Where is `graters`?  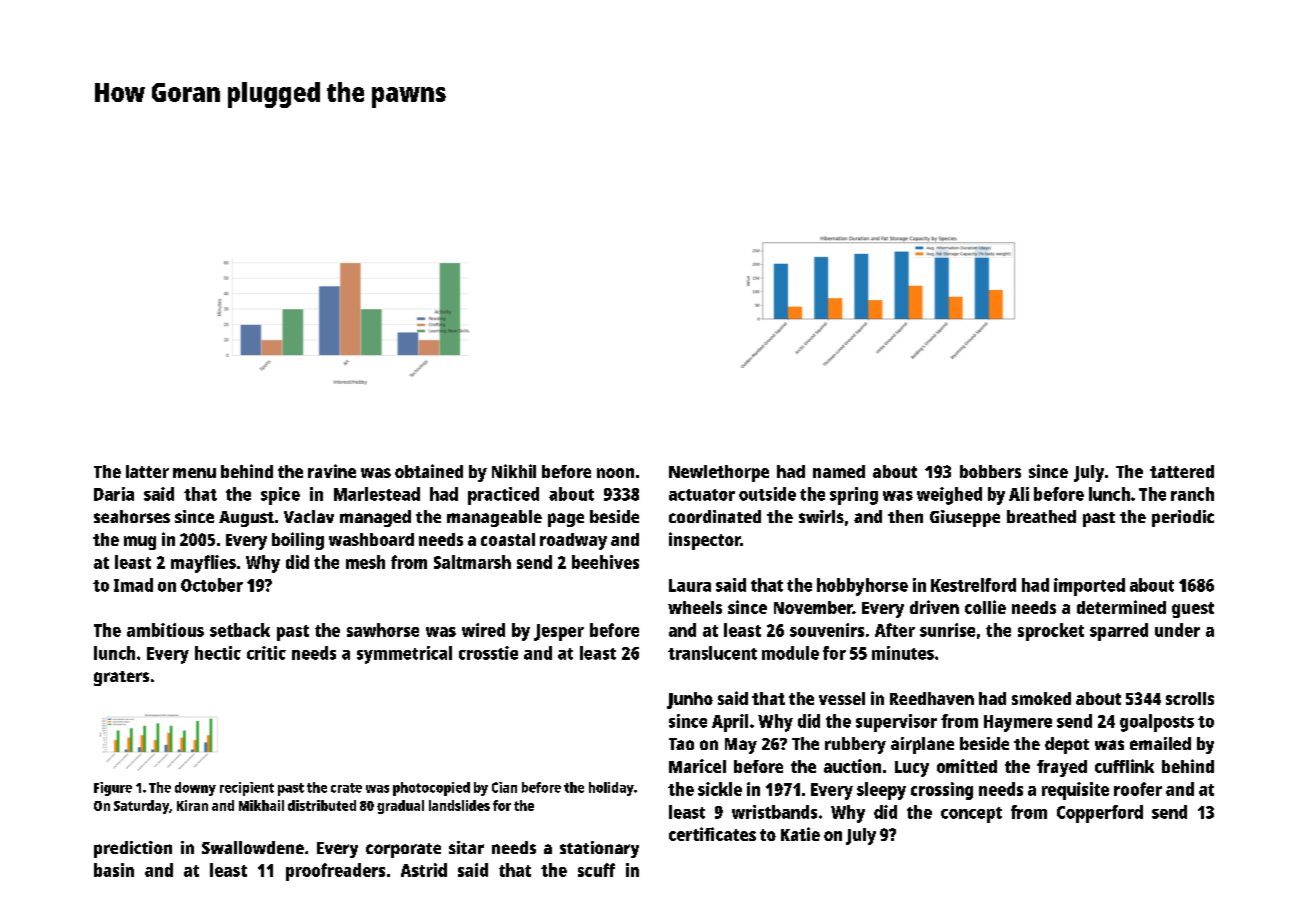 graters is located at coordinates (121, 678).
